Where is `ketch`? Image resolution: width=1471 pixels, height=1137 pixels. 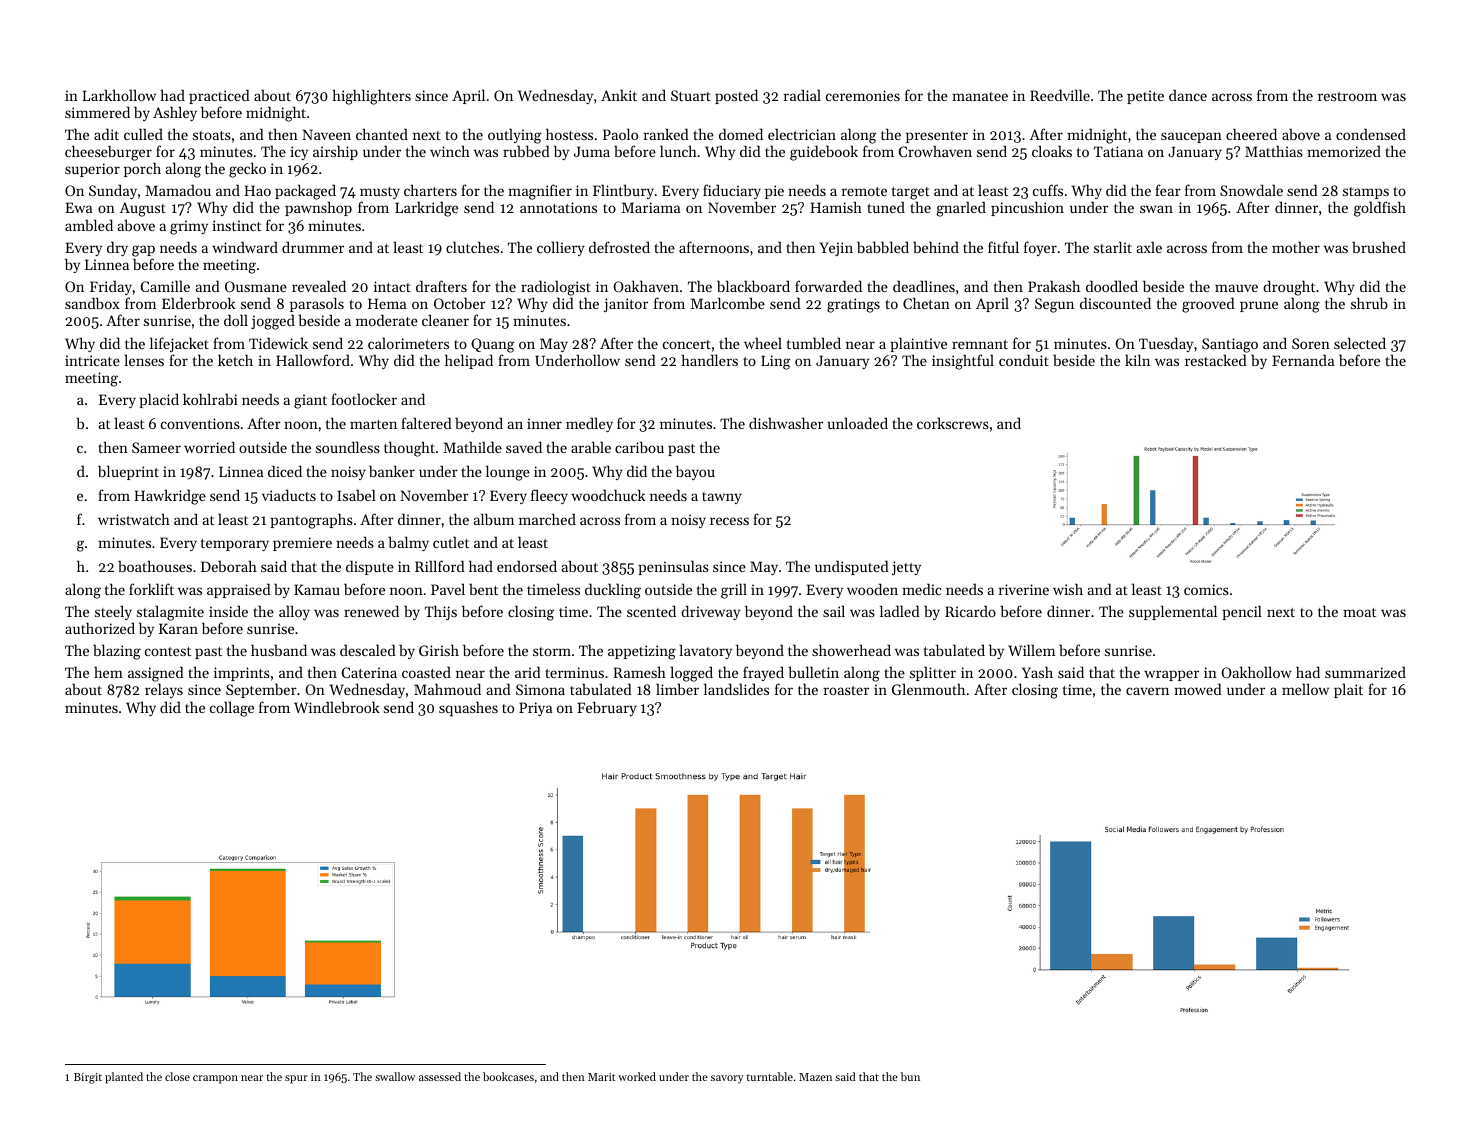 ketch is located at coordinates (235, 360).
